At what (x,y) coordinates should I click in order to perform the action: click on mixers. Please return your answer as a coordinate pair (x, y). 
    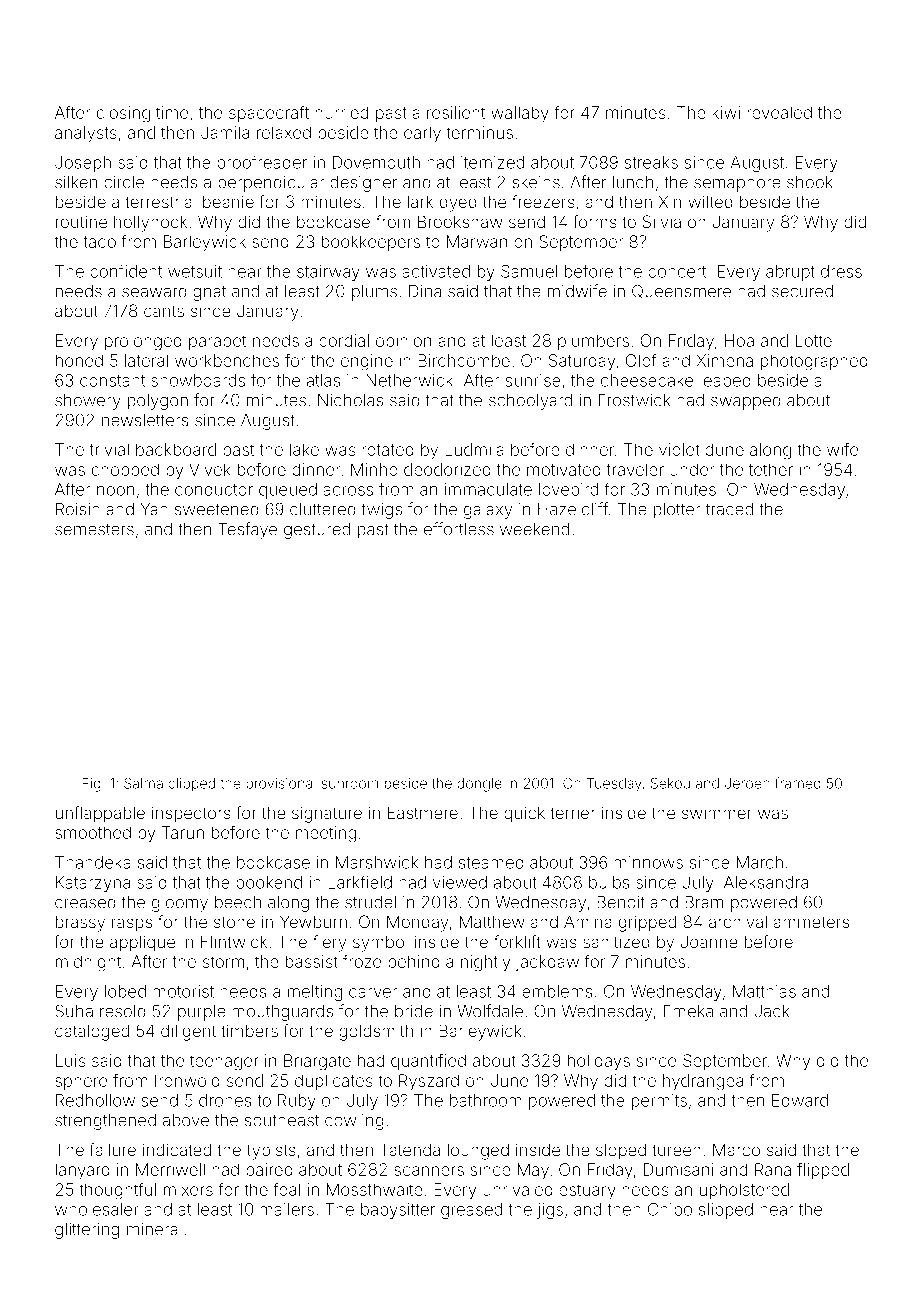
    Looking at the image, I should click on (188, 1189).
